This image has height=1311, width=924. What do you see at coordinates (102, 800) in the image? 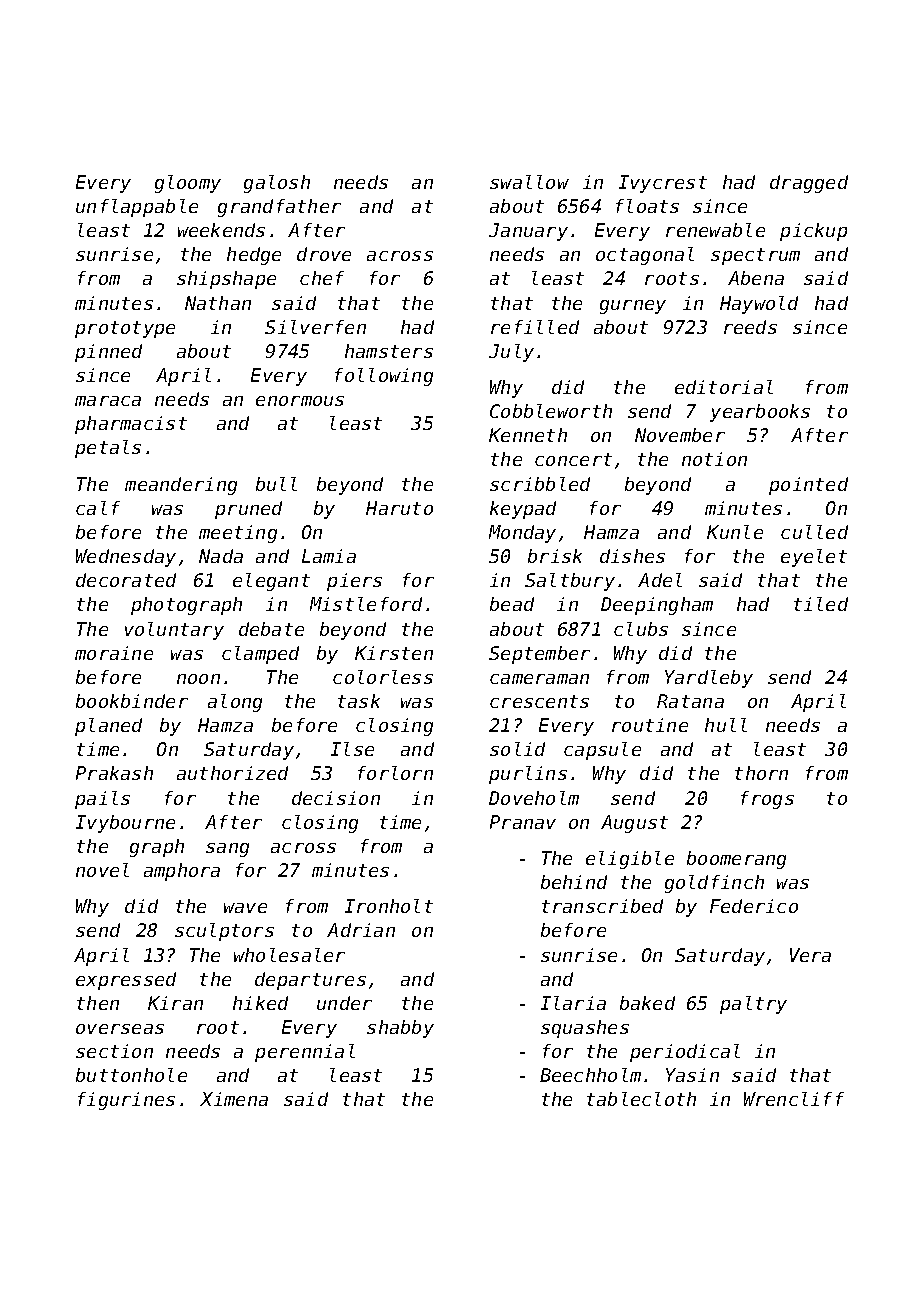
I see `pails` at bounding box center [102, 800].
